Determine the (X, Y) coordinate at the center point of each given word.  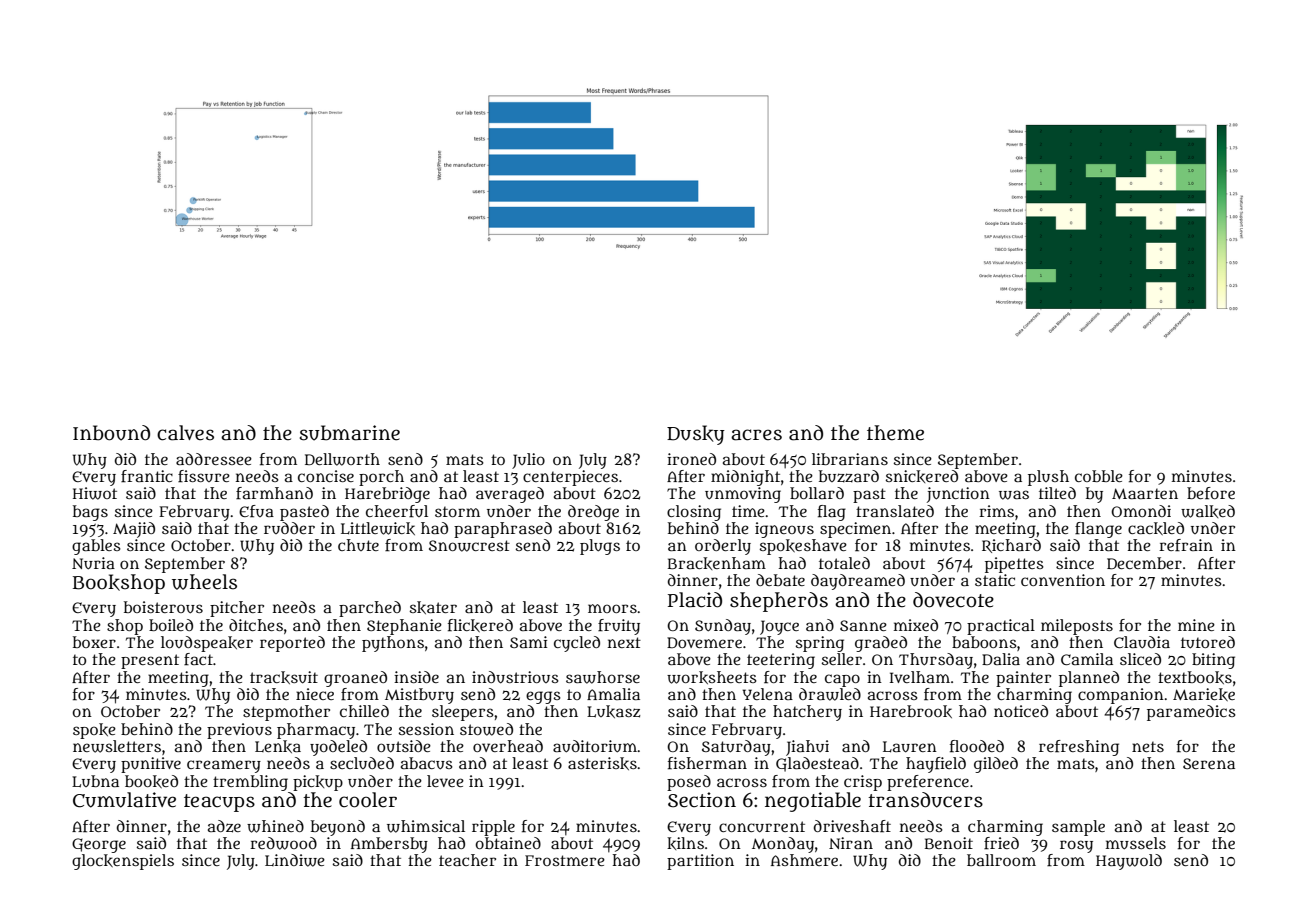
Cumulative (124, 800)
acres (756, 435)
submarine (350, 433)
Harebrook (911, 711)
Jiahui (807, 748)
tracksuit (284, 677)
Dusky (696, 435)
